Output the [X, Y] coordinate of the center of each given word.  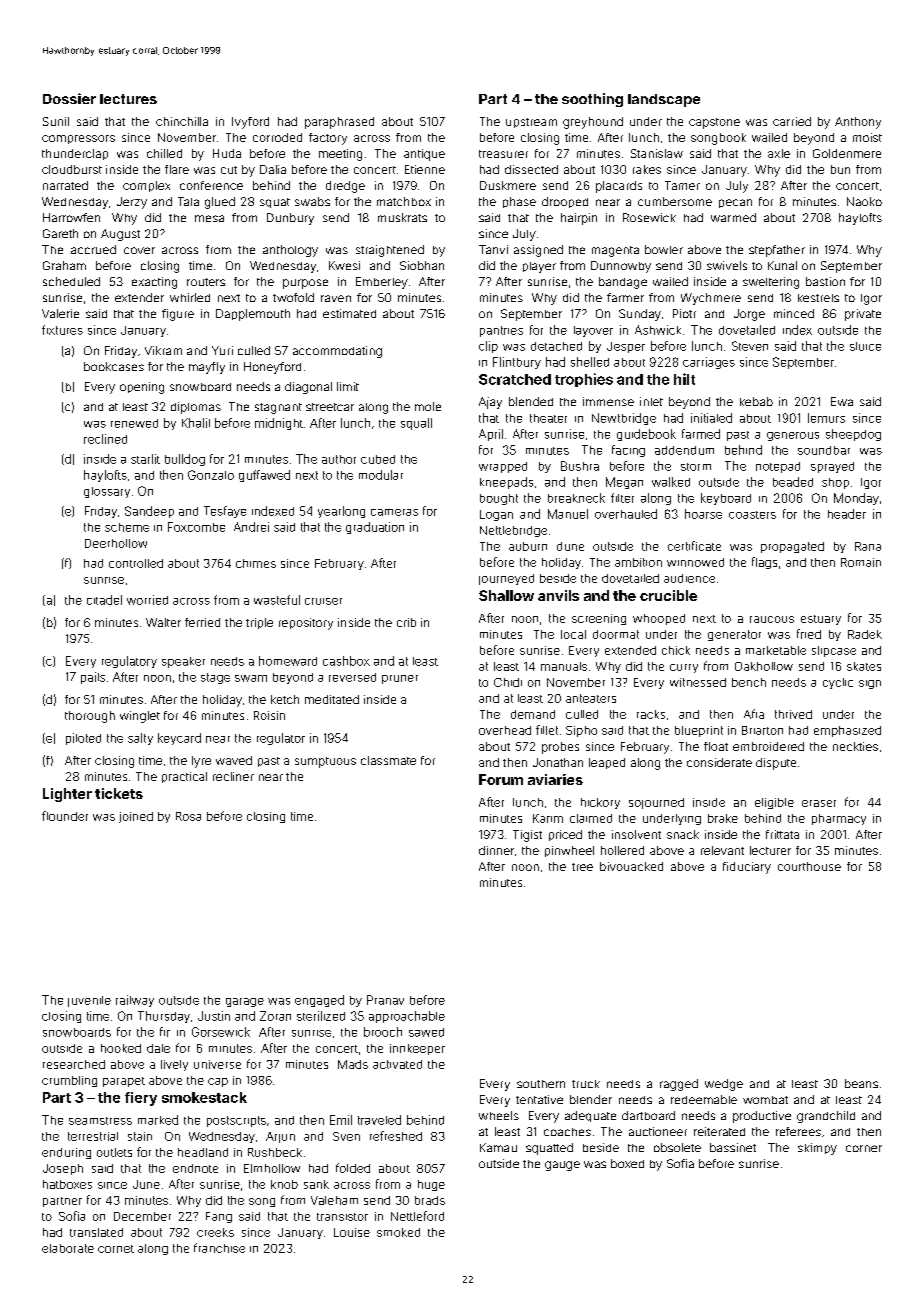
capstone [714, 123]
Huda [227, 153]
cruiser [323, 601]
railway [135, 1001]
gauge [562, 1166]
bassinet [733, 1147]
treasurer [503, 154]
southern [541, 1084]
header [847, 514]
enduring [66, 1153]
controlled [136, 563]
